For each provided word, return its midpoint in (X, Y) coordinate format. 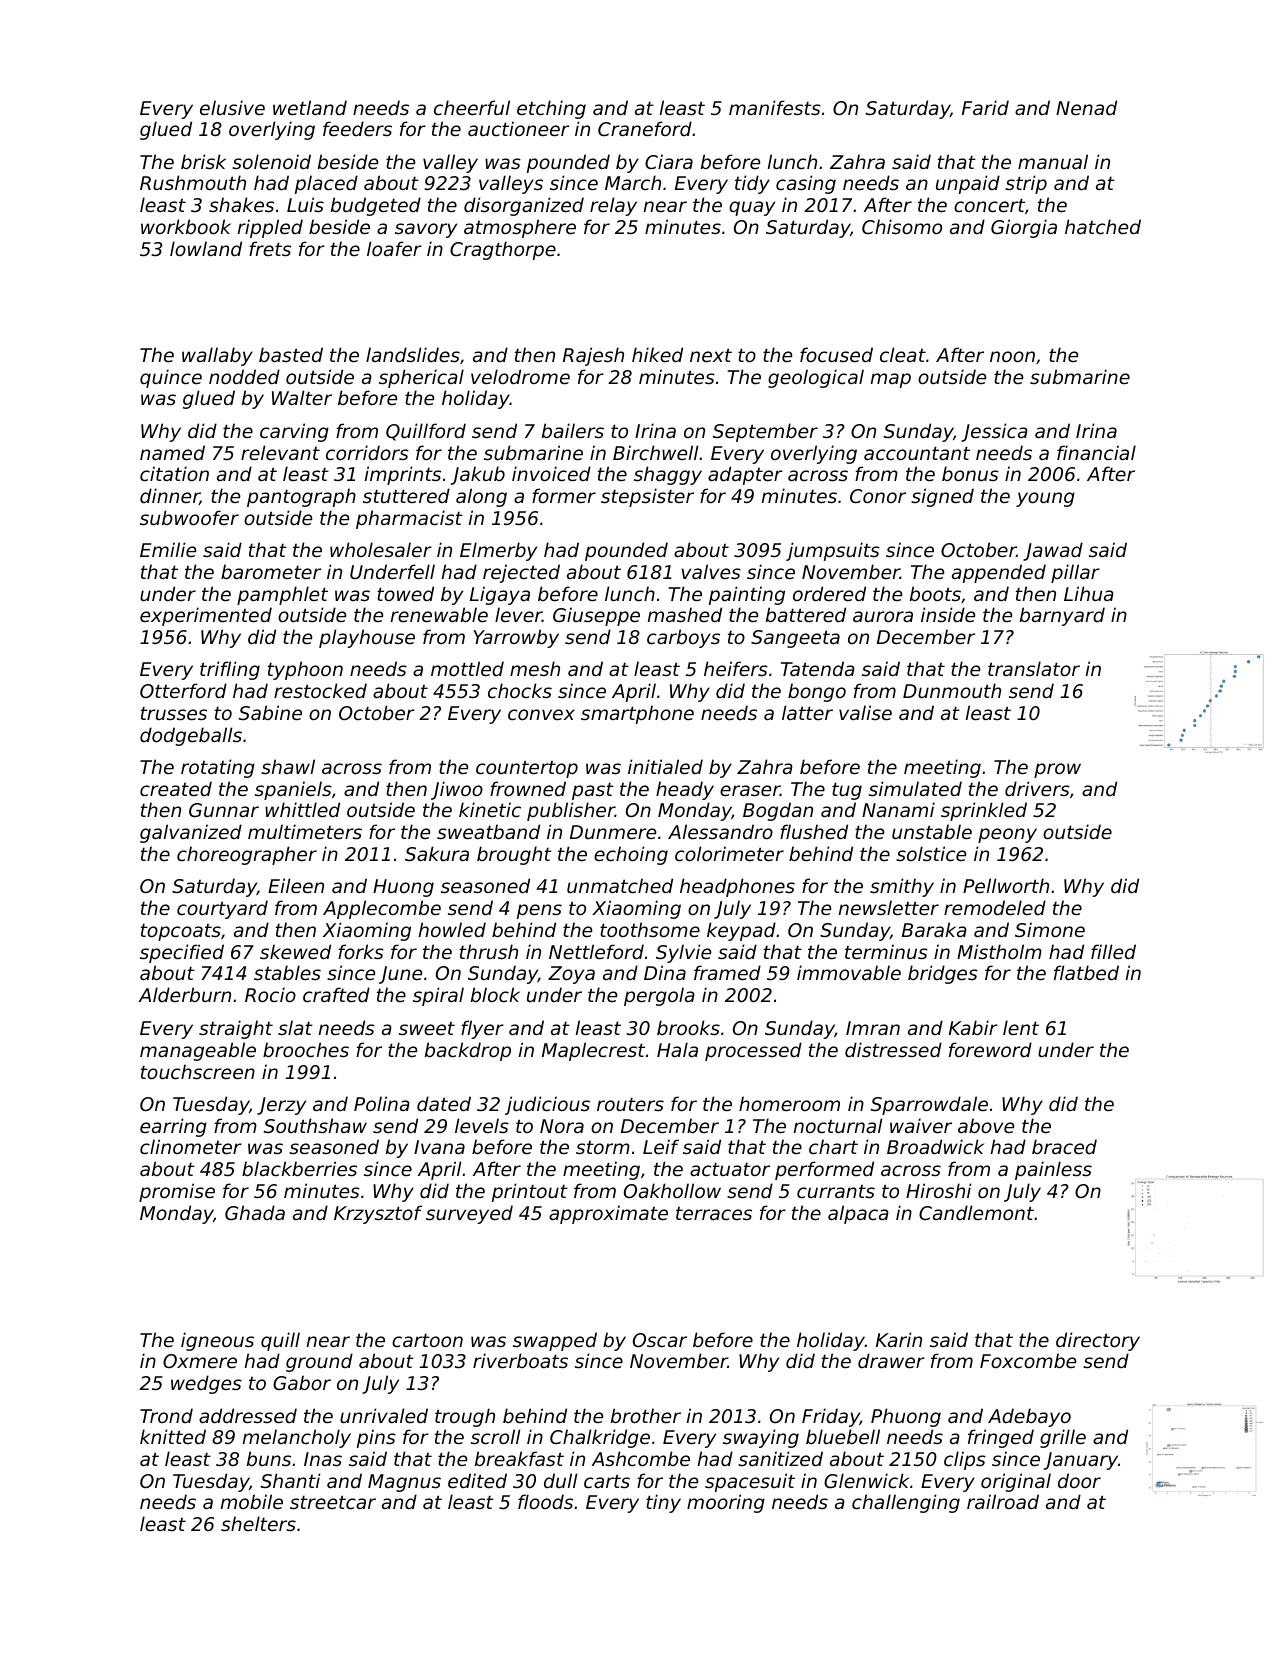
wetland (310, 107)
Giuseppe (596, 616)
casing (806, 184)
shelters (258, 1523)
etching (551, 109)
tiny (663, 1503)
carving (294, 432)
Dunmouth (952, 690)
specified (182, 953)
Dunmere (613, 832)
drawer (891, 1360)
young (1045, 499)
